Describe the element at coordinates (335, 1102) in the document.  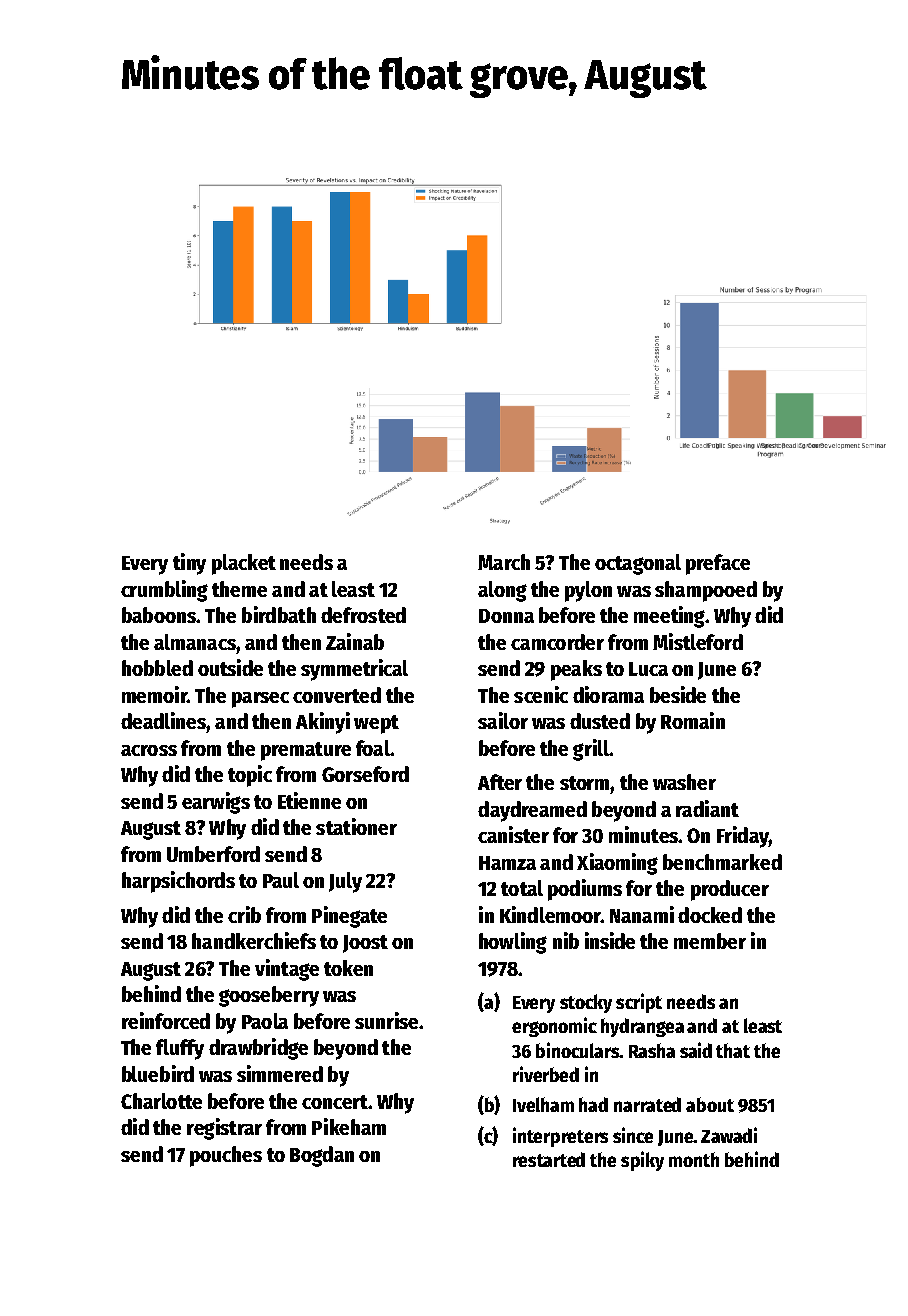
I see `concert` at that location.
